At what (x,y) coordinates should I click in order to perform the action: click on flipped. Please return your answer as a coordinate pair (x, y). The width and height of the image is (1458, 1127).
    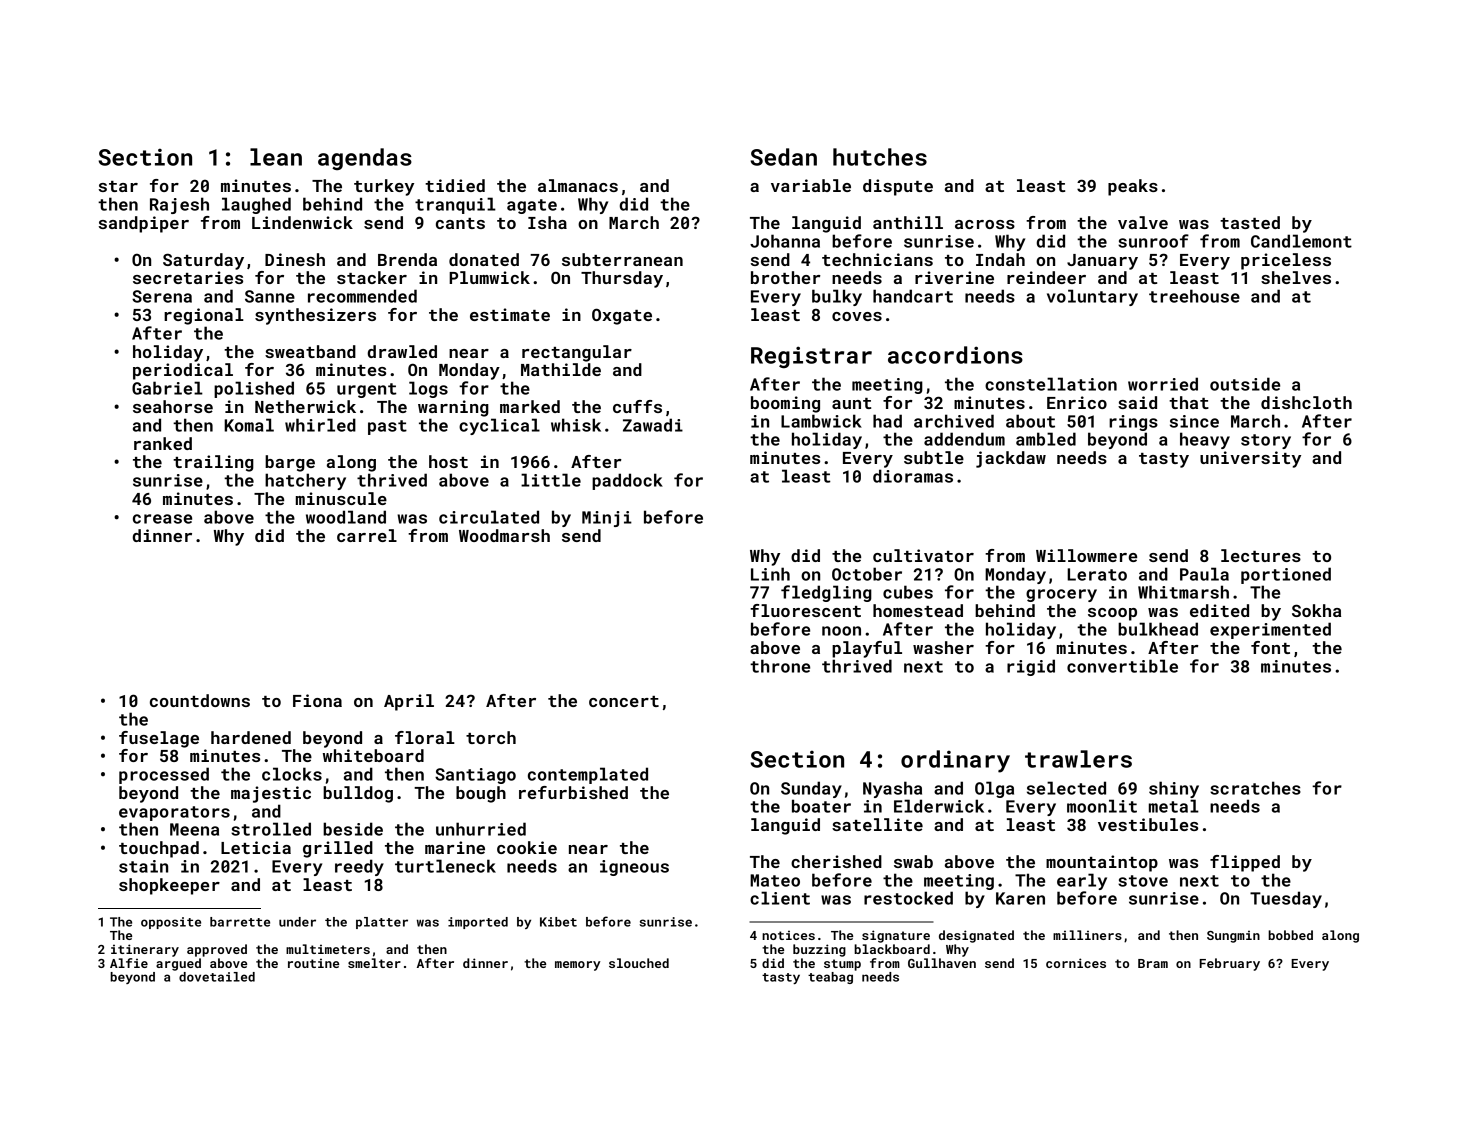
    Looking at the image, I should click on (1245, 863).
